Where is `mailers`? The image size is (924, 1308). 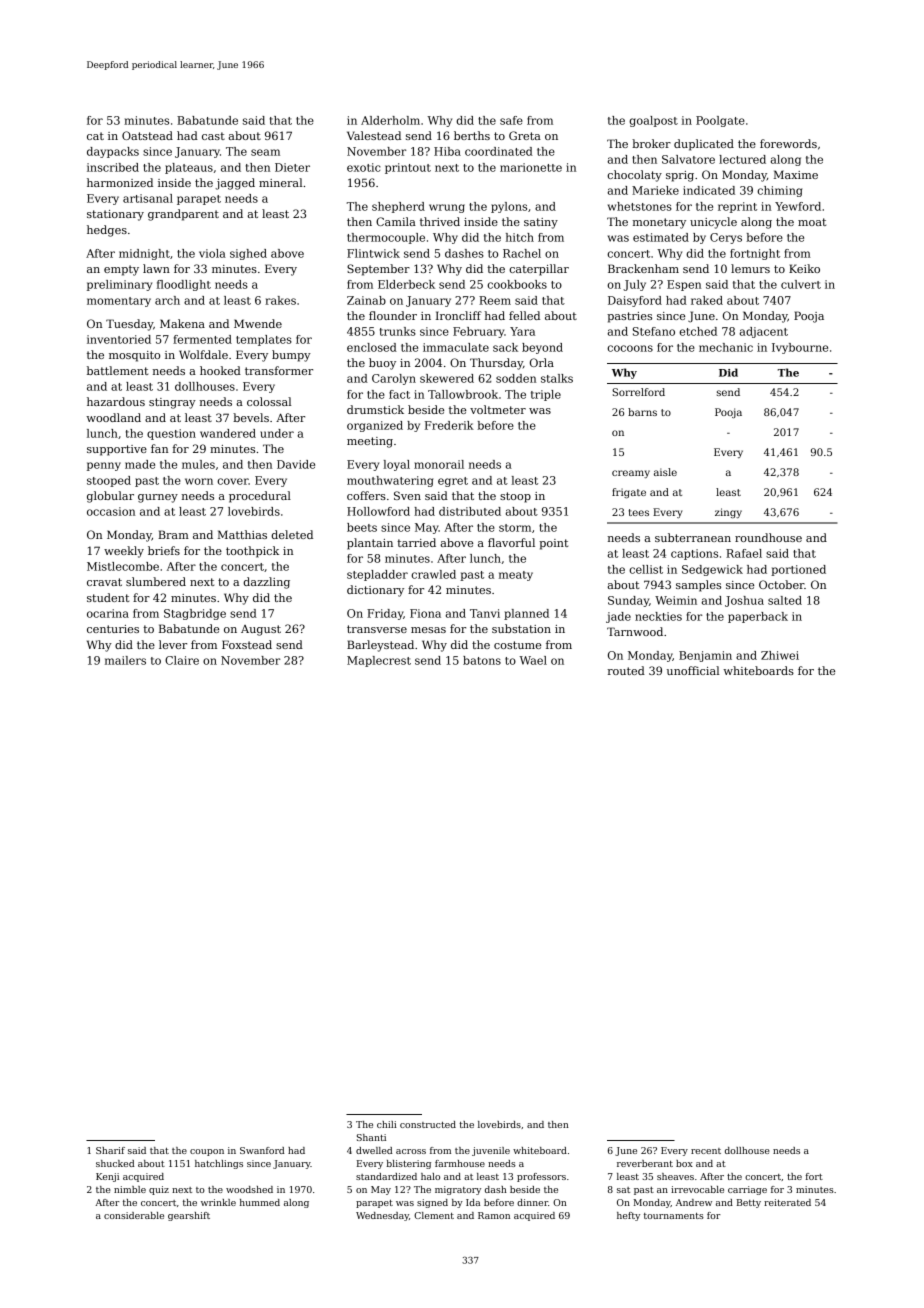 mailers is located at coordinates (125, 660).
